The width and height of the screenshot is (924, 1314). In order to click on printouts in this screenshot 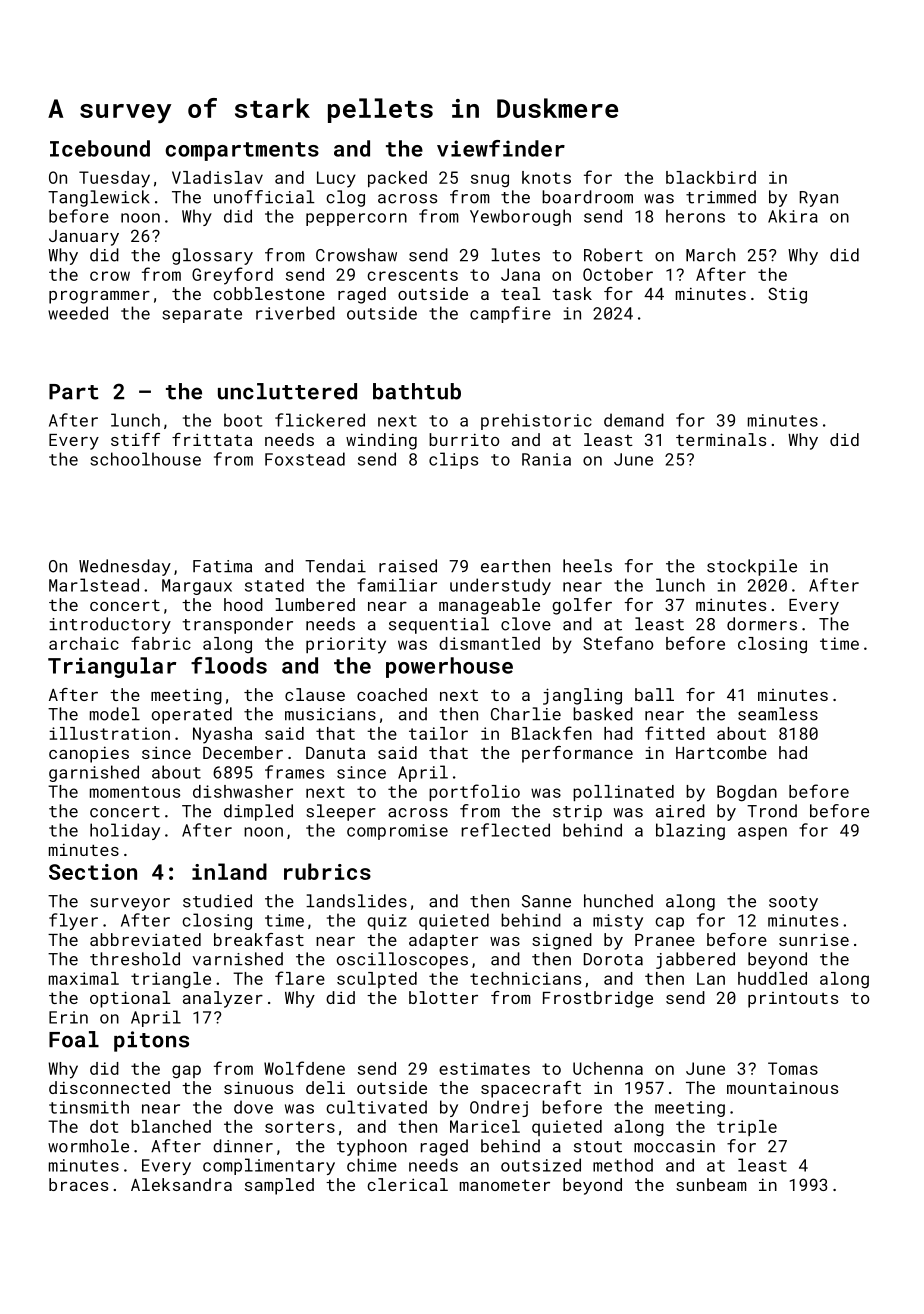, I will do `click(793, 1000)`.
